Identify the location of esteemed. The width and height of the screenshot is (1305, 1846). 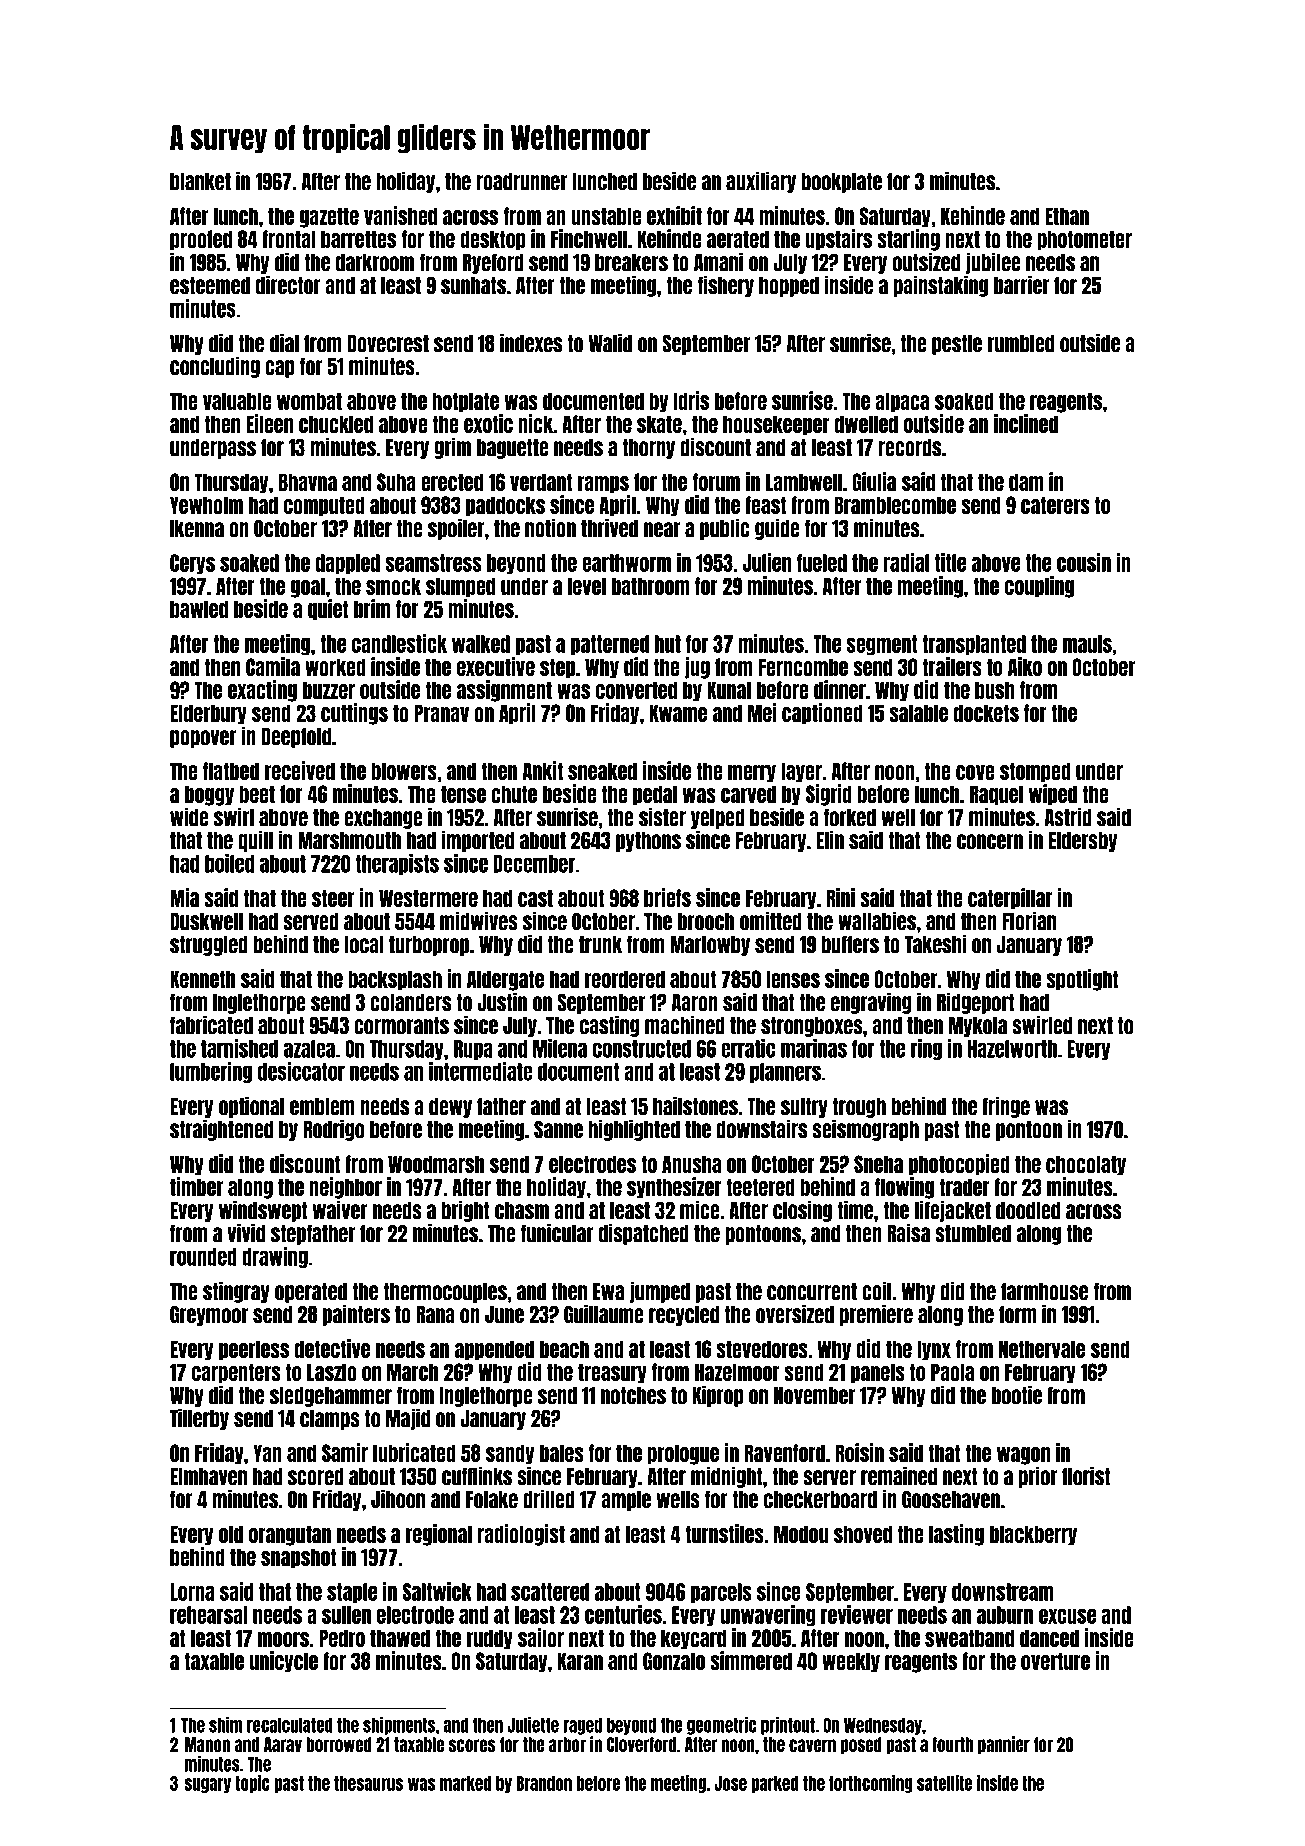
(210, 286).
